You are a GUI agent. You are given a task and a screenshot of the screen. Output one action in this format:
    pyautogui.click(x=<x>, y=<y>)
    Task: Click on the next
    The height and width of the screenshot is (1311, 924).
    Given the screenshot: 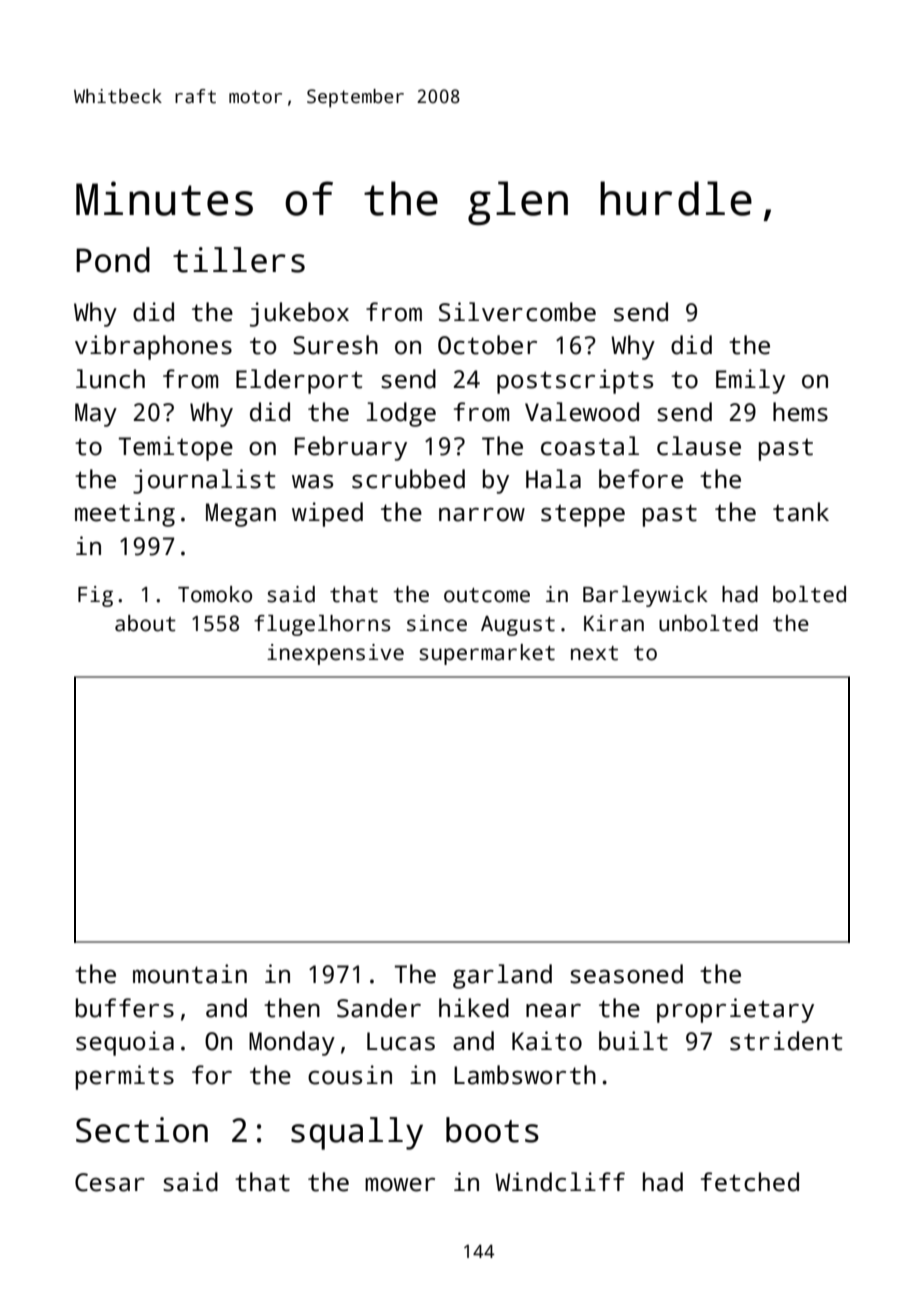 What is the action you would take?
    pyautogui.click(x=594, y=653)
